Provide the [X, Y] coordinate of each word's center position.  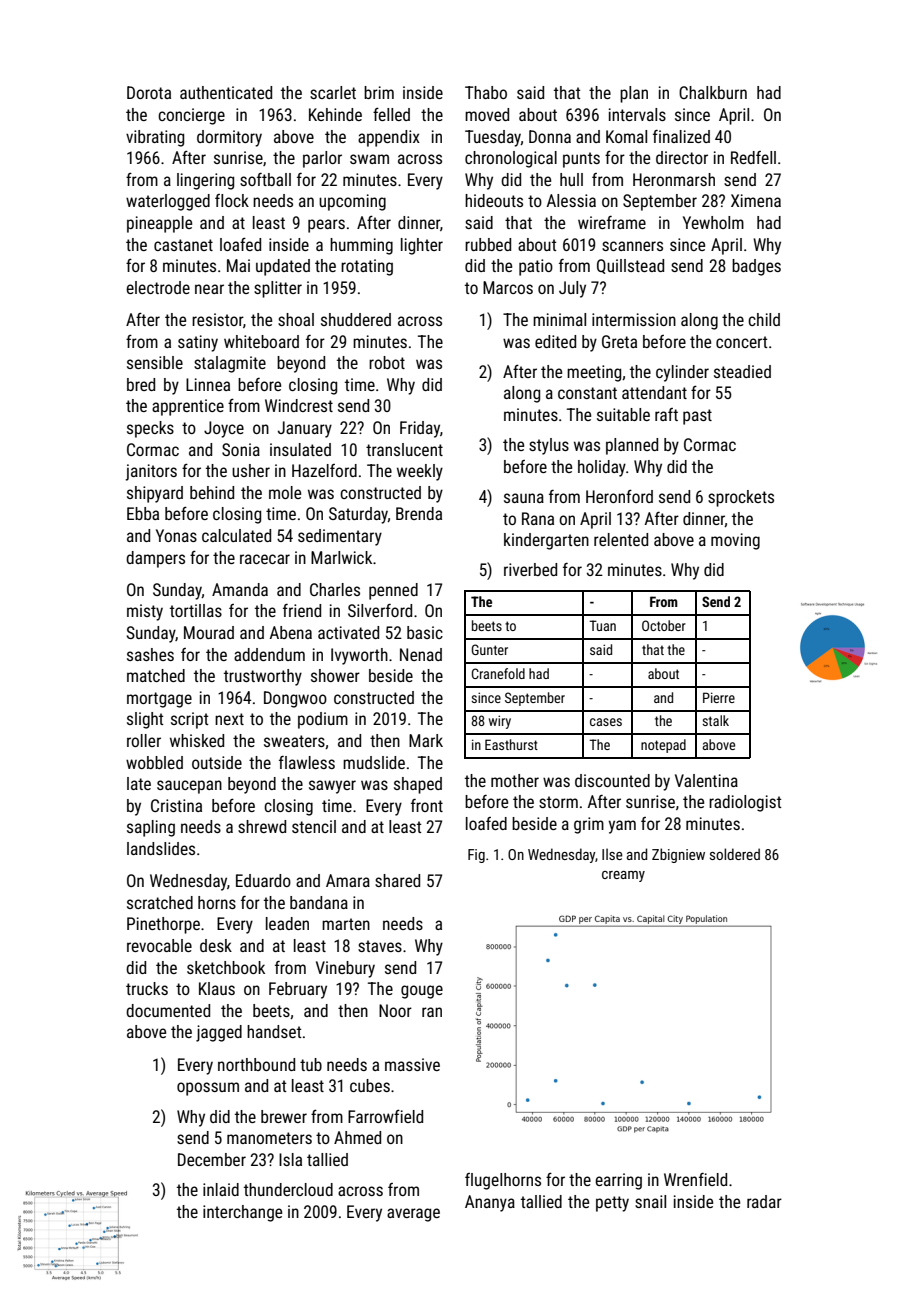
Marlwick [341, 557]
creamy [623, 876]
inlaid [221, 1189]
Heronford [619, 496]
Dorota [149, 92]
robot [387, 362]
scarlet [333, 92]
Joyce [224, 429]
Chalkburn [713, 92]
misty [145, 612]
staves [380, 946]
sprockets [741, 498]
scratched [160, 902]
